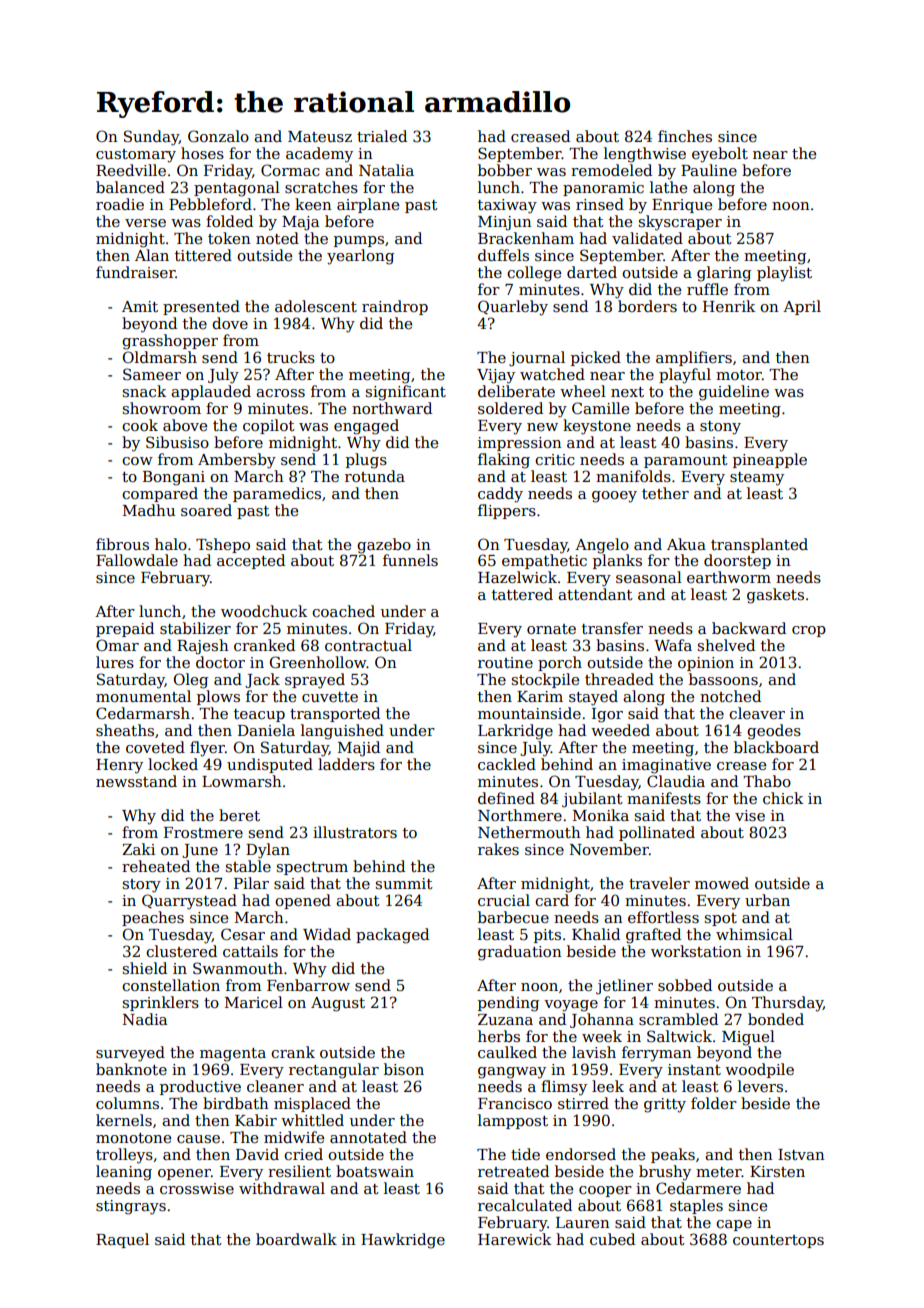 The width and height of the screenshot is (924, 1308). What do you see at coordinates (686, 544) in the screenshot?
I see `Akua` at bounding box center [686, 544].
